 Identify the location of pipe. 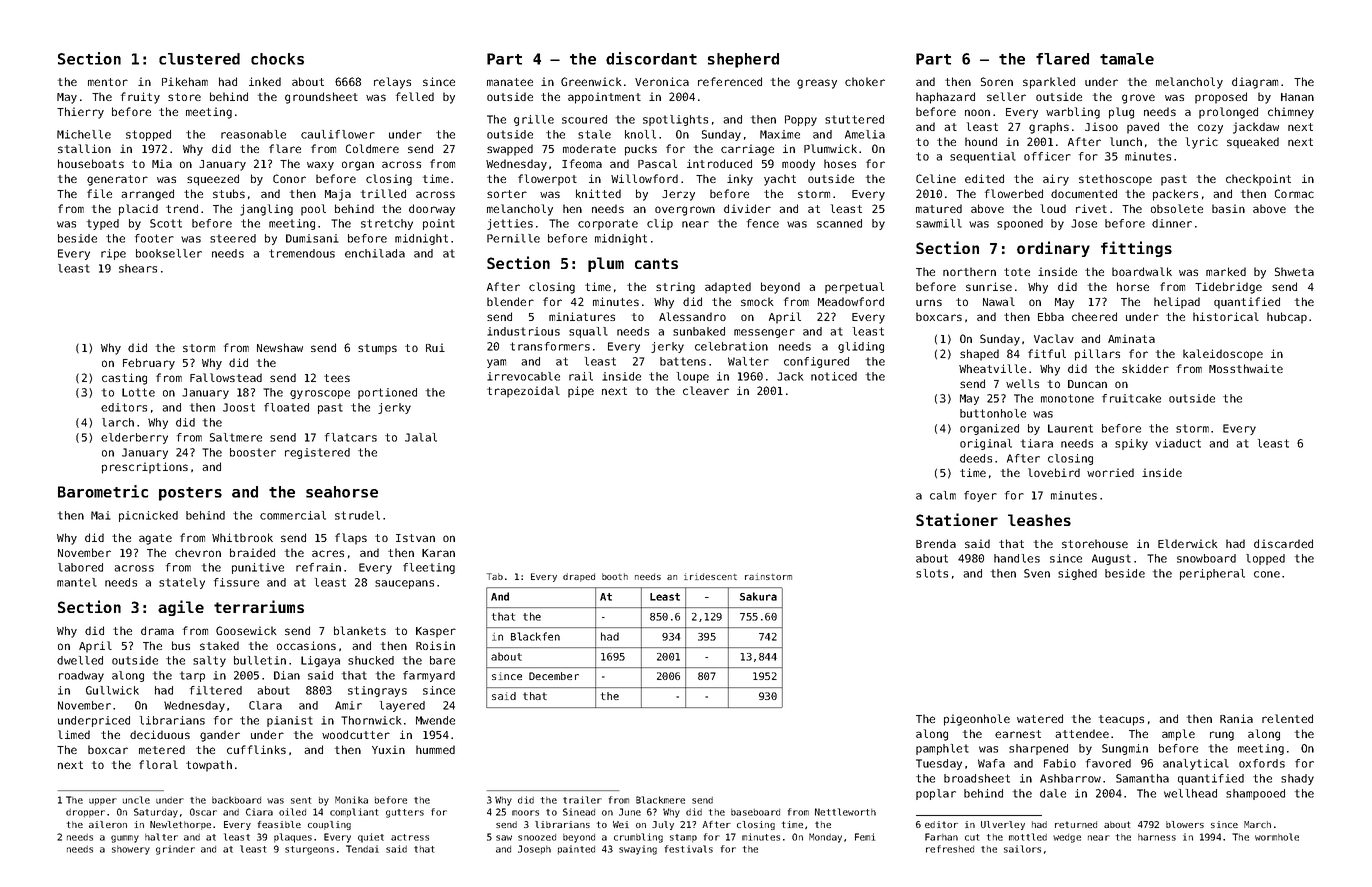
(581, 392).
